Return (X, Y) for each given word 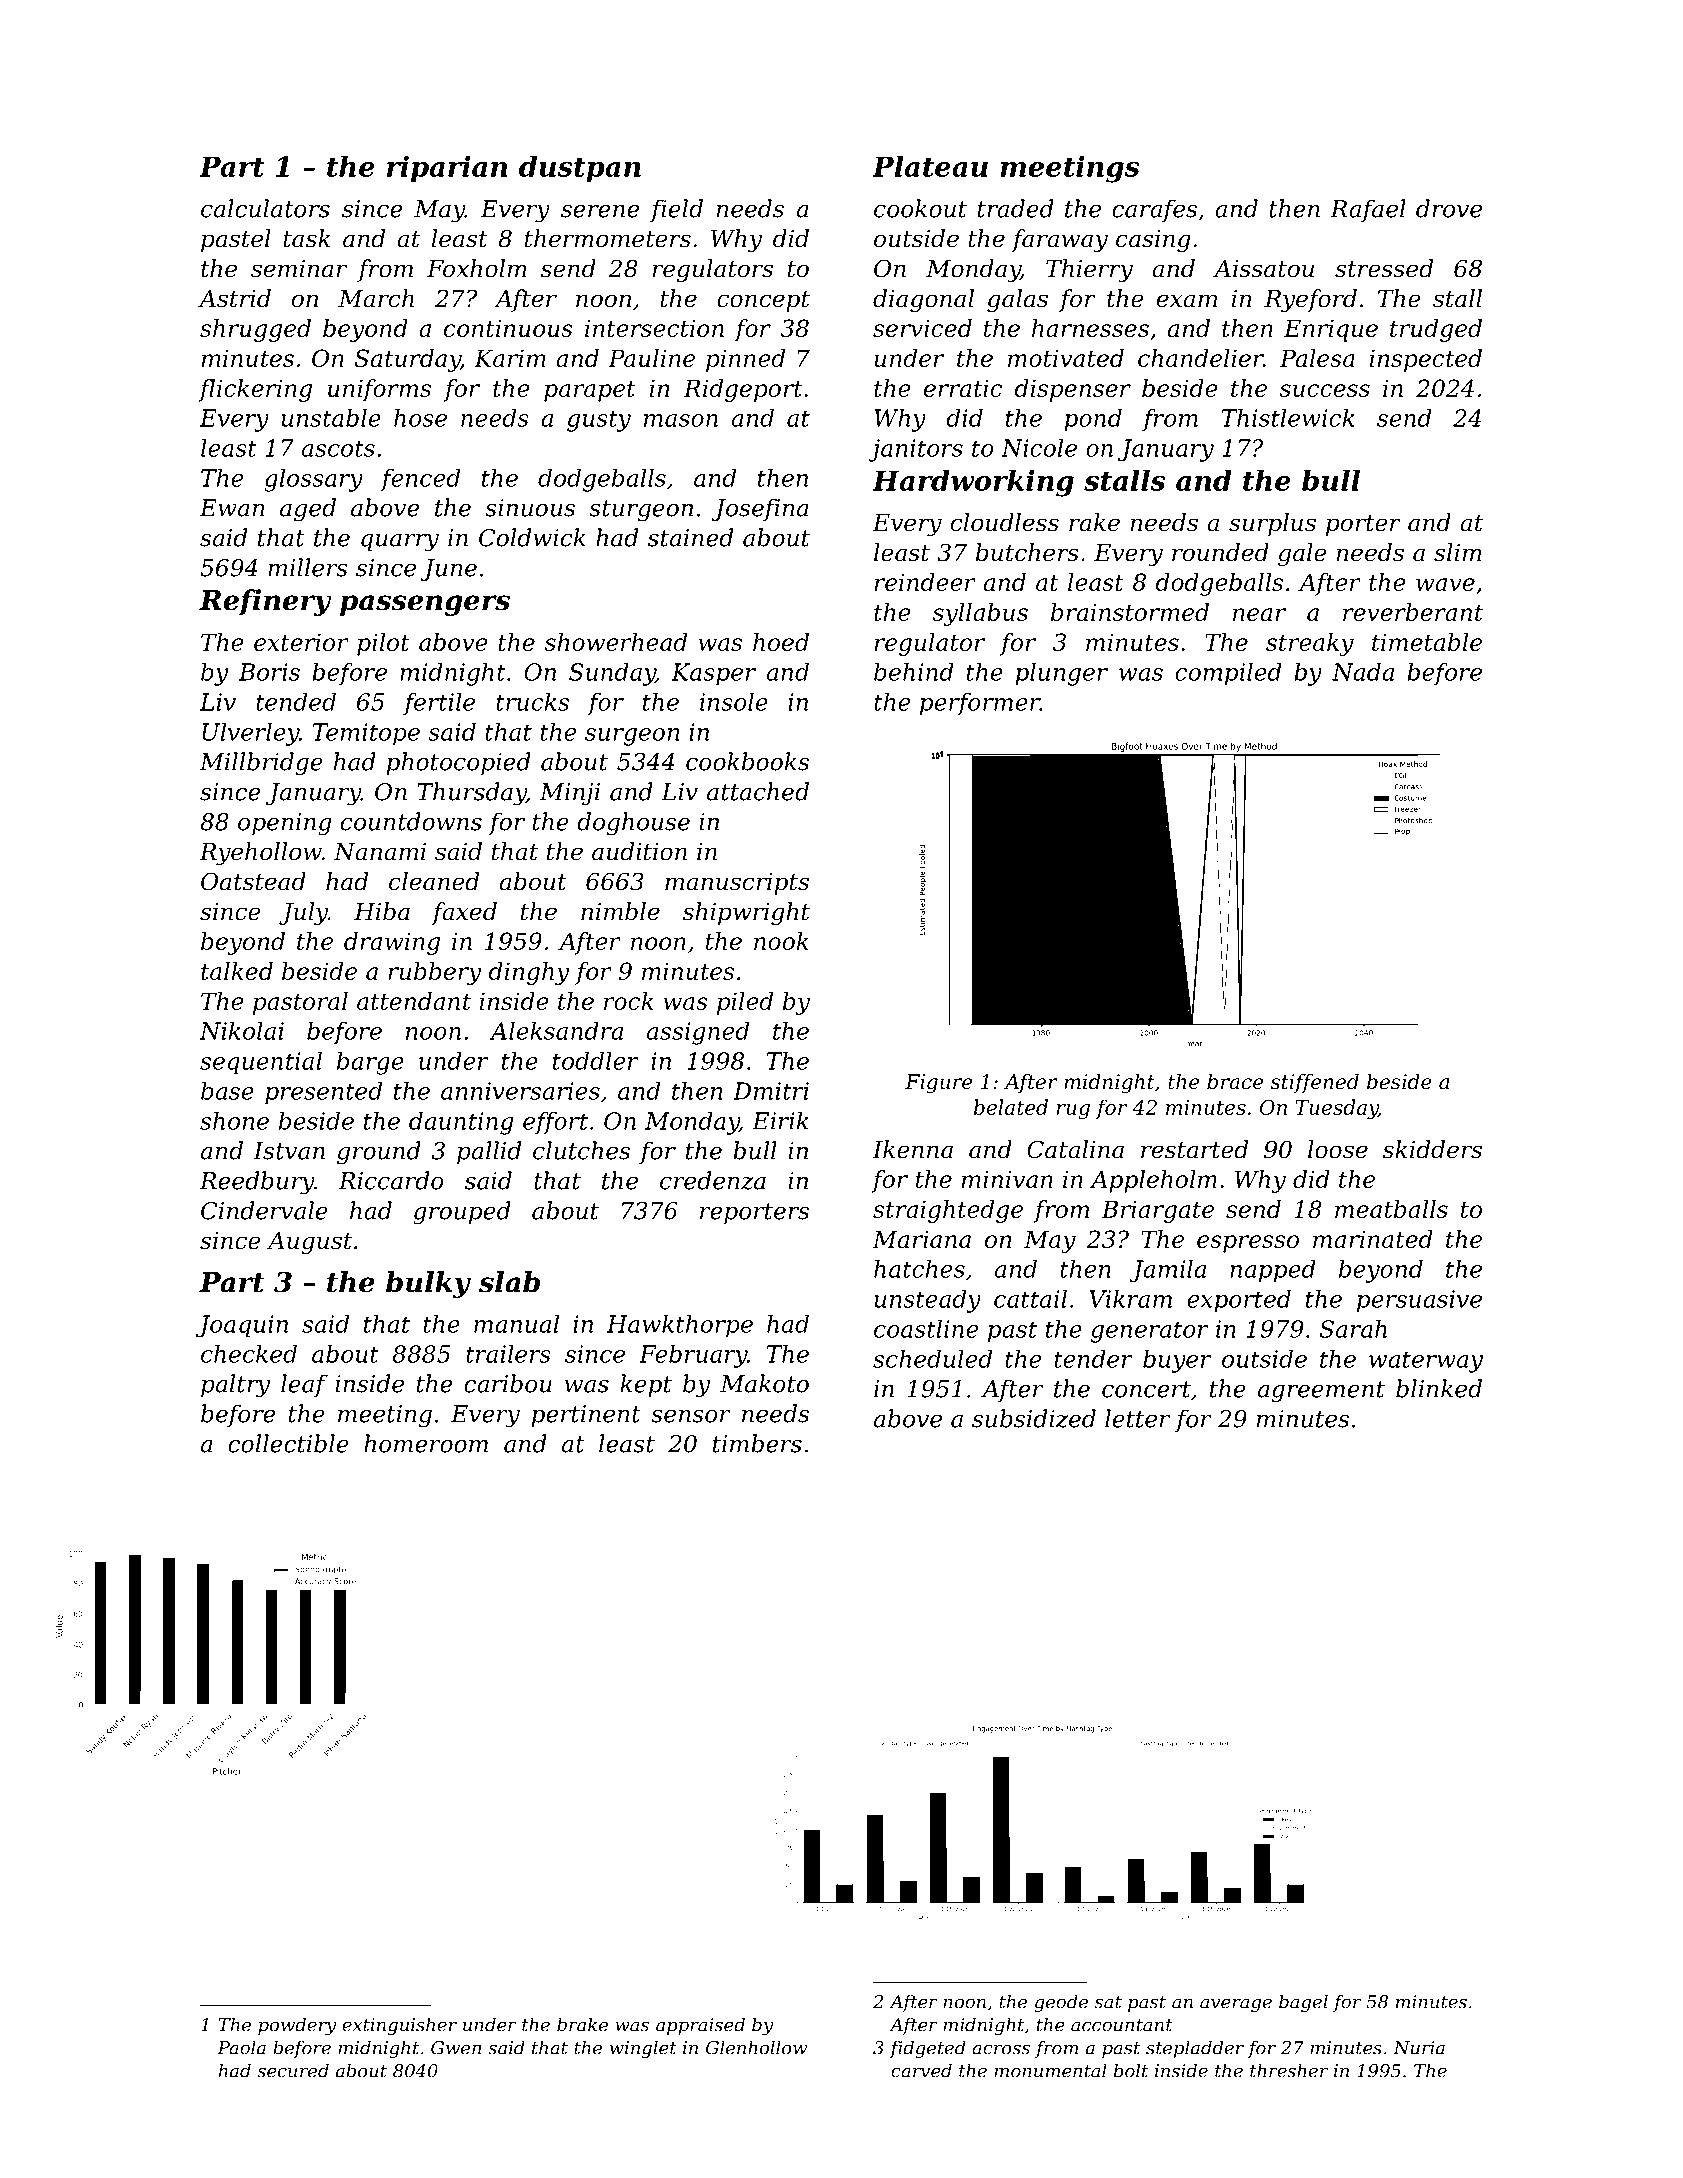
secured (293, 2070)
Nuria (1419, 2048)
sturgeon (641, 511)
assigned (698, 1033)
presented (323, 1092)
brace (1235, 1081)
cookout (920, 208)
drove (1449, 208)
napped (1273, 1271)
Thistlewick (1288, 418)
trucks (532, 701)
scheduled (932, 1358)
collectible (288, 1443)
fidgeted (927, 2049)
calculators (265, 208)
